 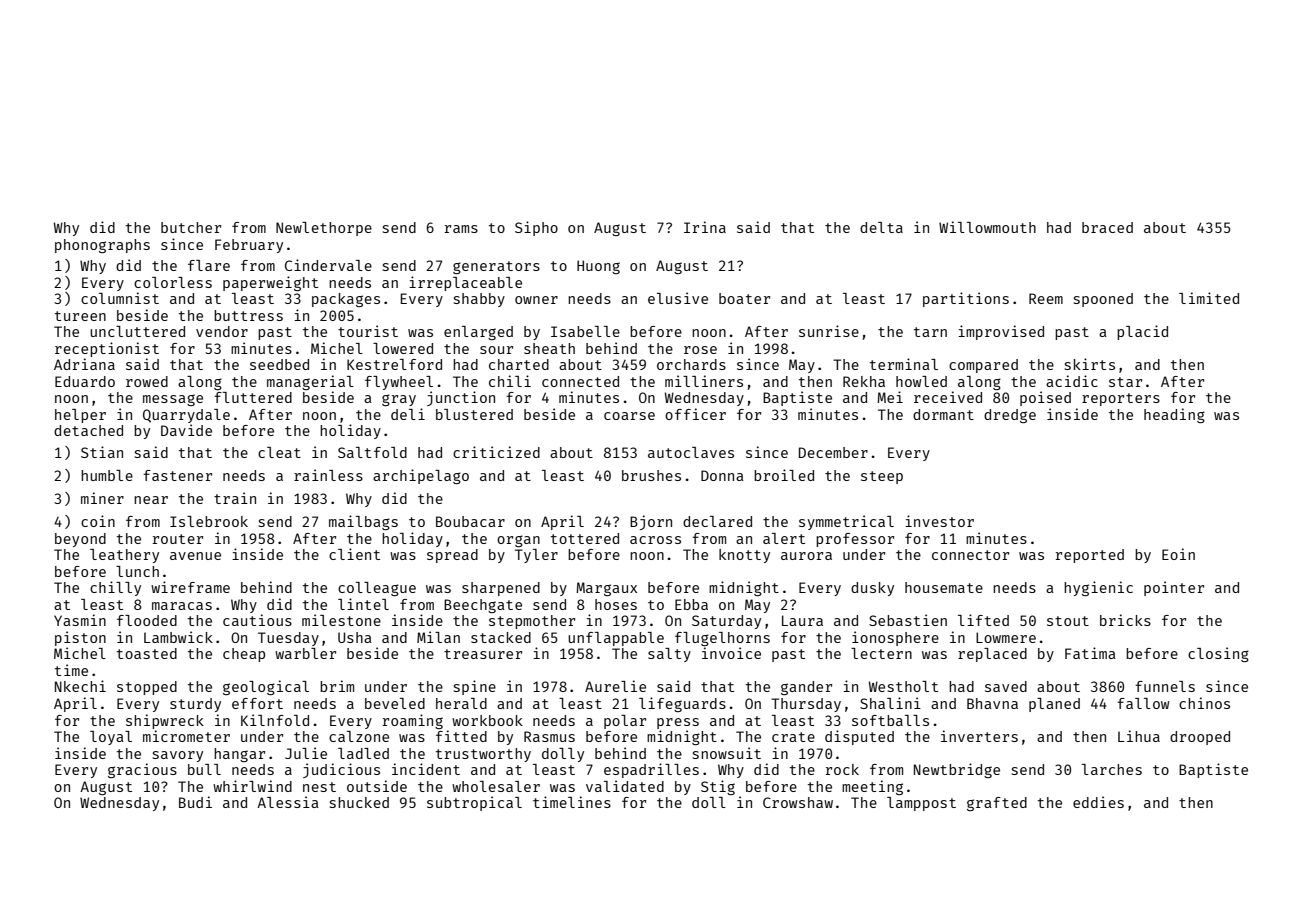 I want to click on shipwreck, so click(x=165, y=721).
